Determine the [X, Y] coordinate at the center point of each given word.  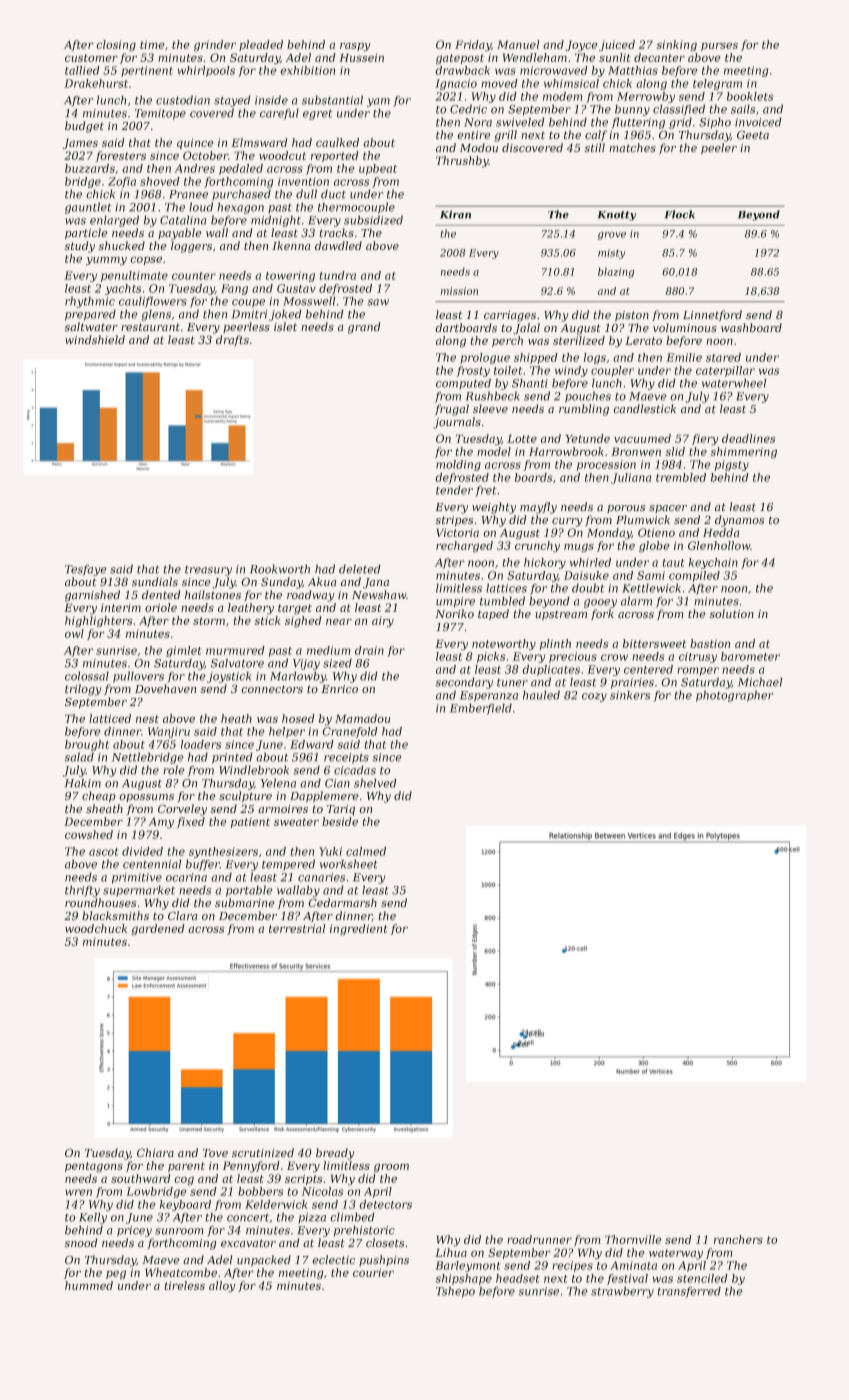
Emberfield [481, 709]
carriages [510, 316]
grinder [215, 46]
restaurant [150, 327]
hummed [89, 1285]
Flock [680, 214]
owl [74, 633]
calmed [366, 851]
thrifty [82, 891]
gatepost [460, 59]
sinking [677, 46]
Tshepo [455, 1292]
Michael [760, 682]
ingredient [359, 930]
